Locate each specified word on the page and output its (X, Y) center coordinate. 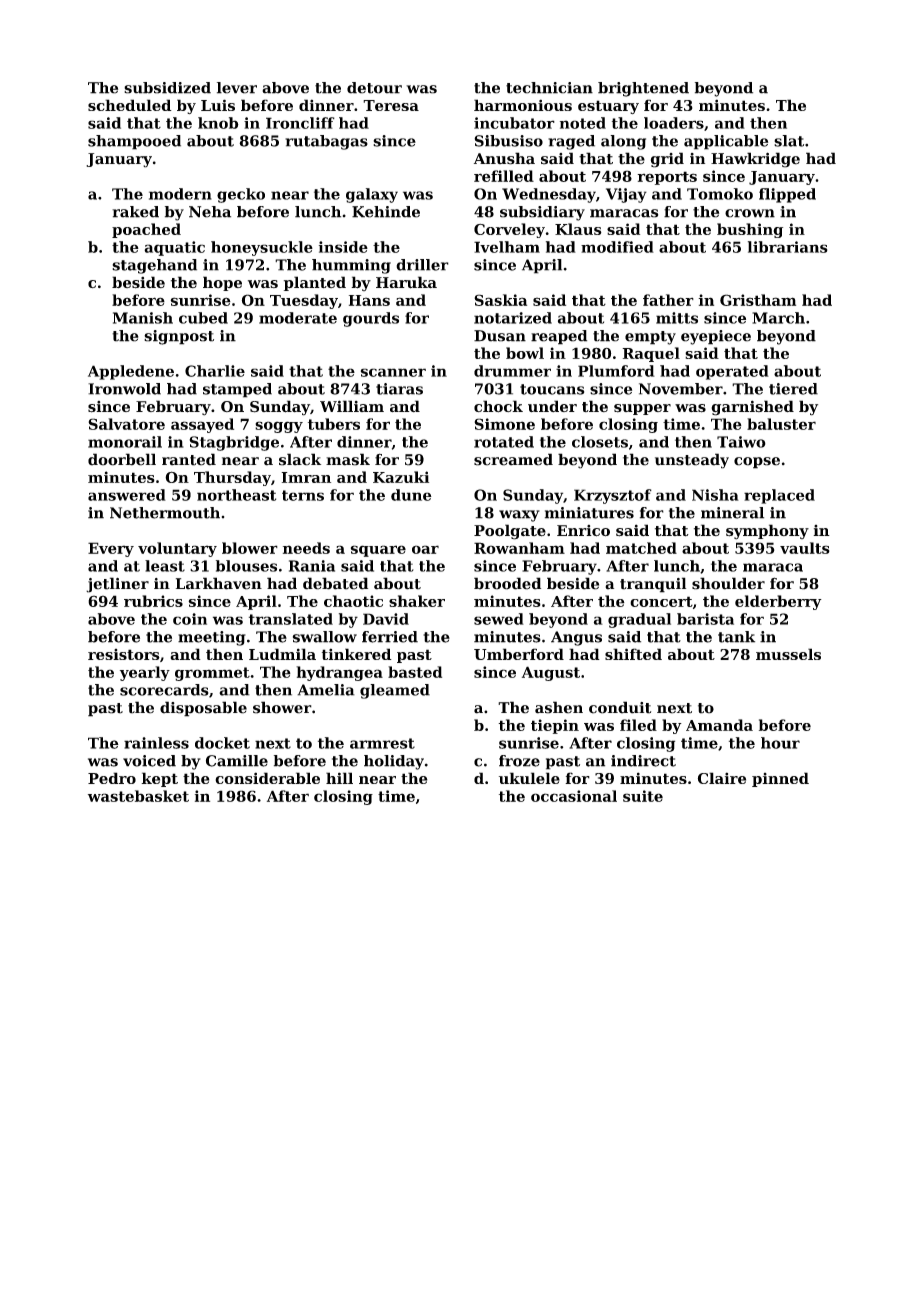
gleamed (395, 691)
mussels (788, 654)
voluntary (177, 549)
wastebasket (138, 796)
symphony (767, 532)
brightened (643, 89)
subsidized (167, 88)
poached (146, 230)
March (778, 318)
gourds (371, 319)
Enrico (583, 531)
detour (374, 88)
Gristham (758, 300)
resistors (124, 654)
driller (422, 265)
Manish (143, 318)
